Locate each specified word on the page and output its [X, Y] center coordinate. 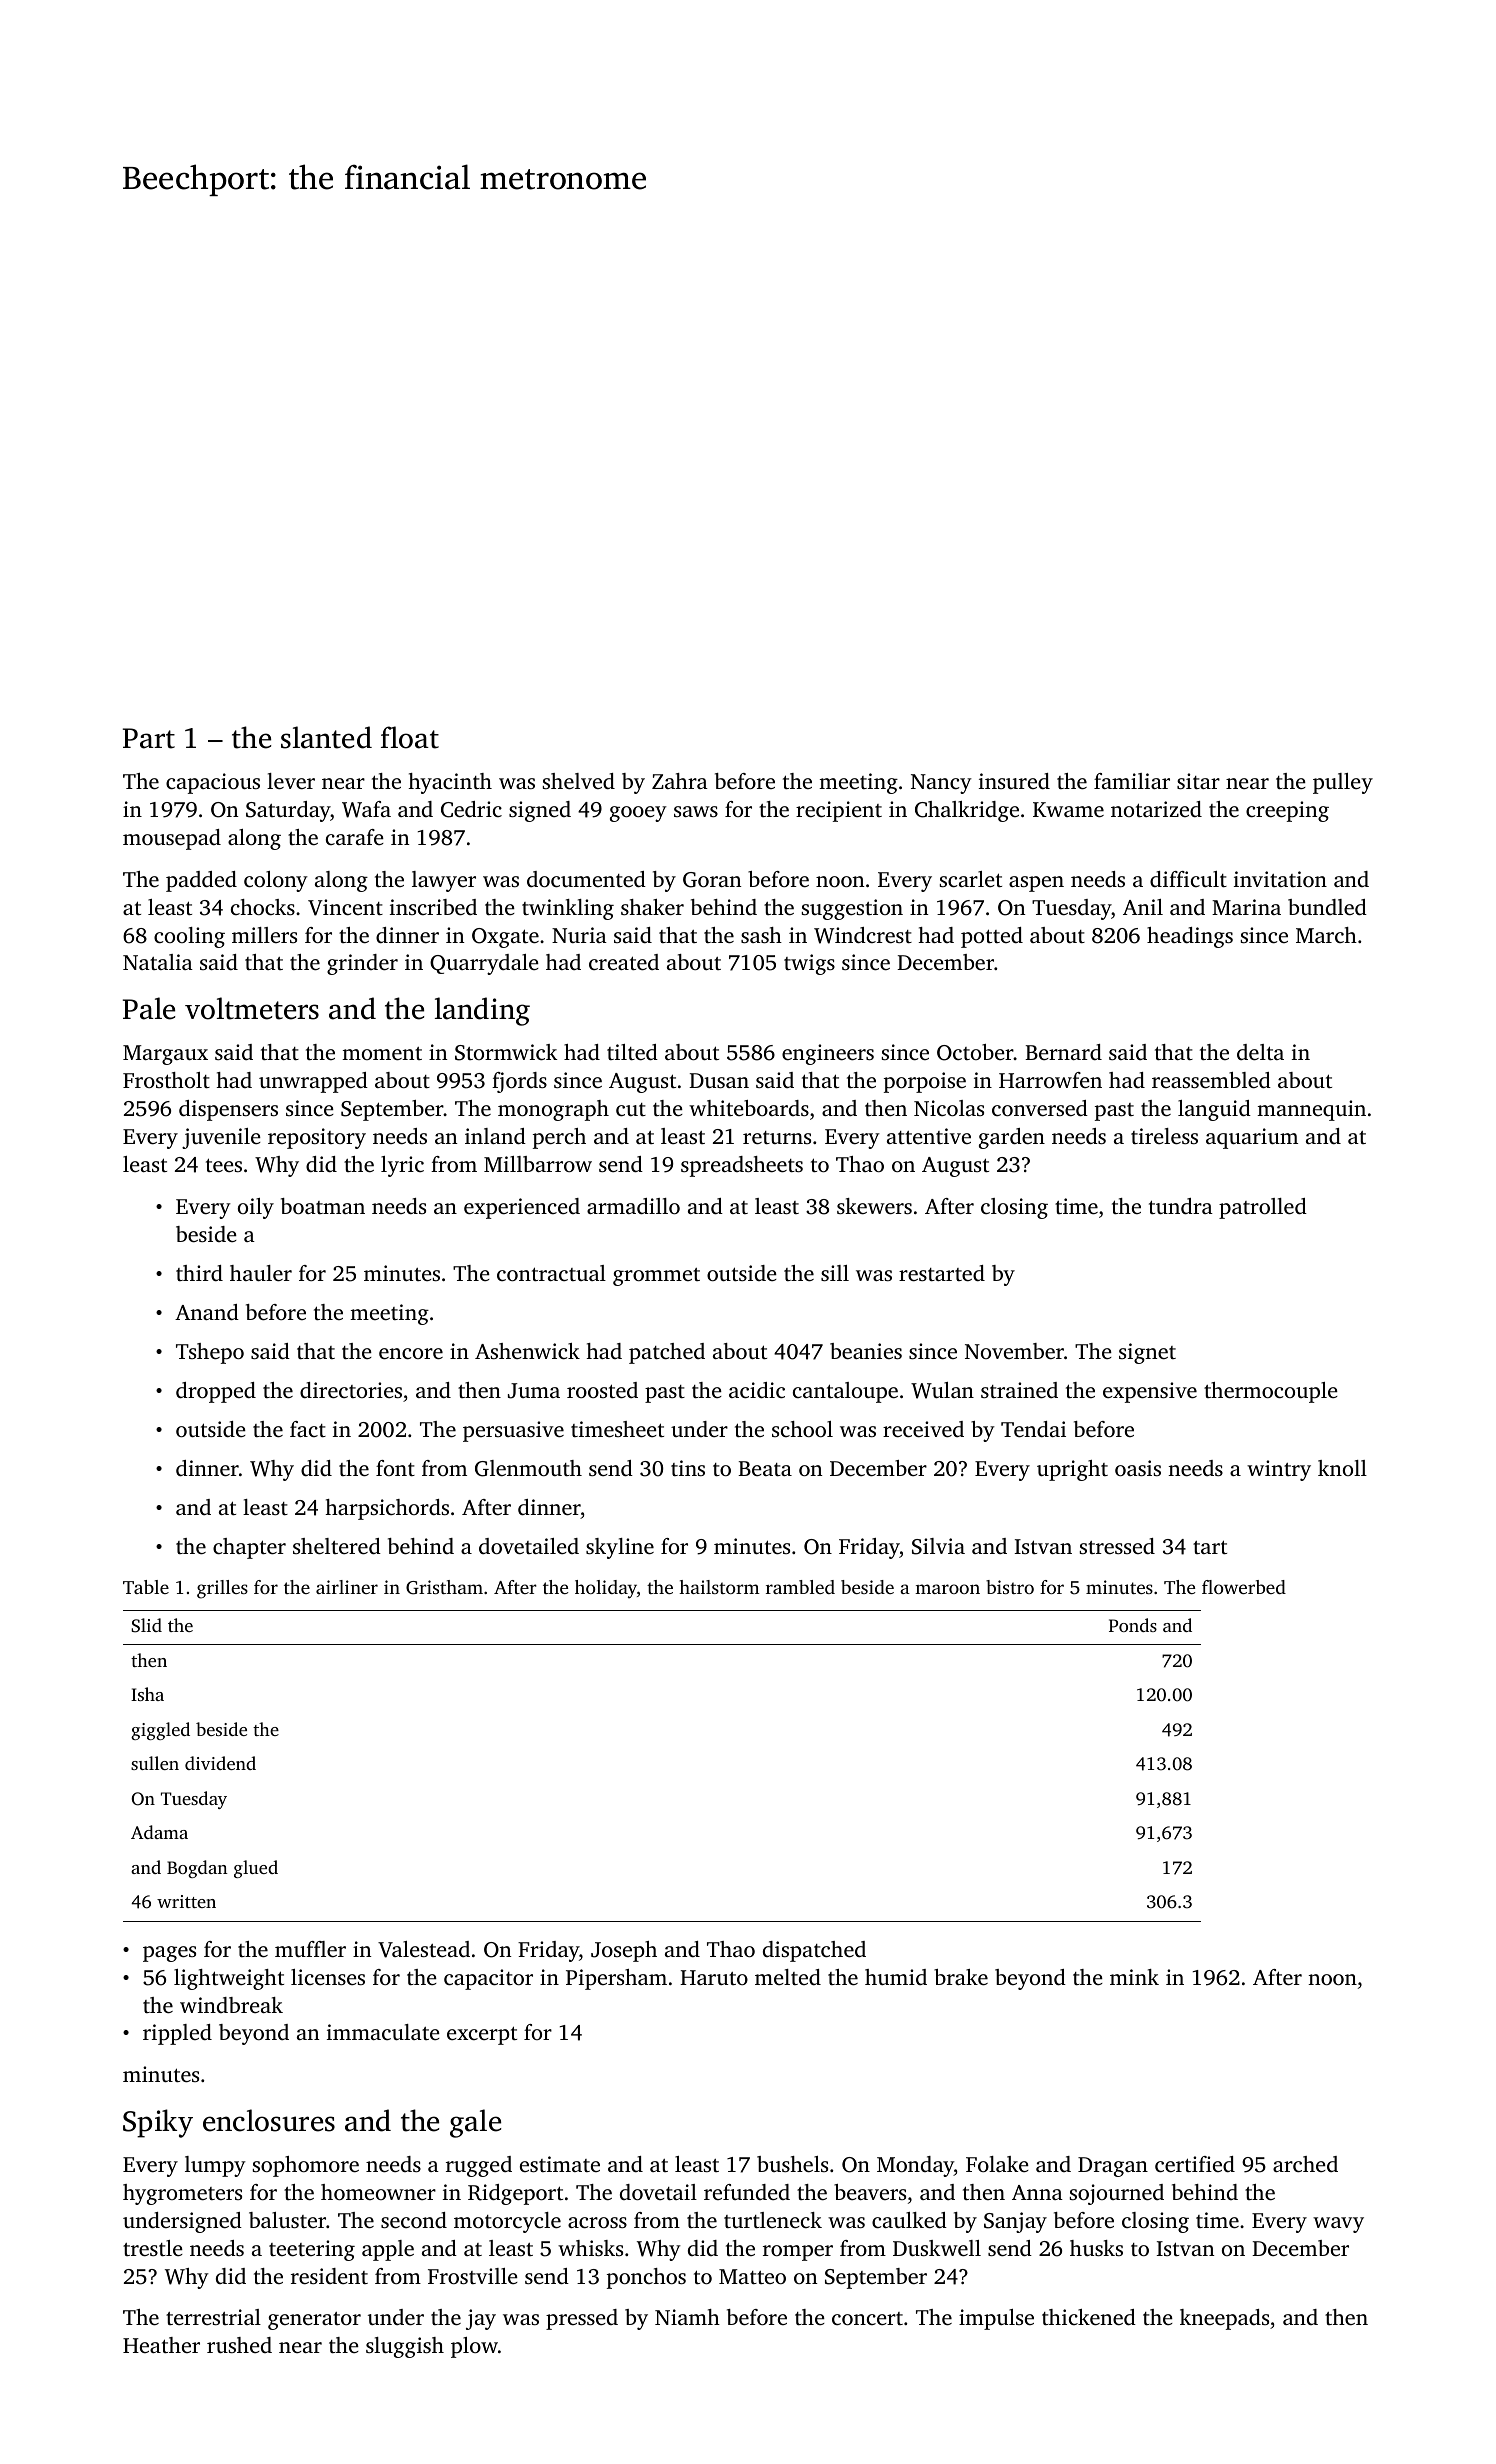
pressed [582, 2319]
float [410, 737]
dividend [220, 1763]
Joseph [624, 1951]
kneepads [1224, 2319]
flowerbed [1244, 1587]
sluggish [405, 2347]
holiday [606, 1589]
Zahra [680, 781]
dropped [216, 1392]
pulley [1343, 783]
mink [1134, 1977]
